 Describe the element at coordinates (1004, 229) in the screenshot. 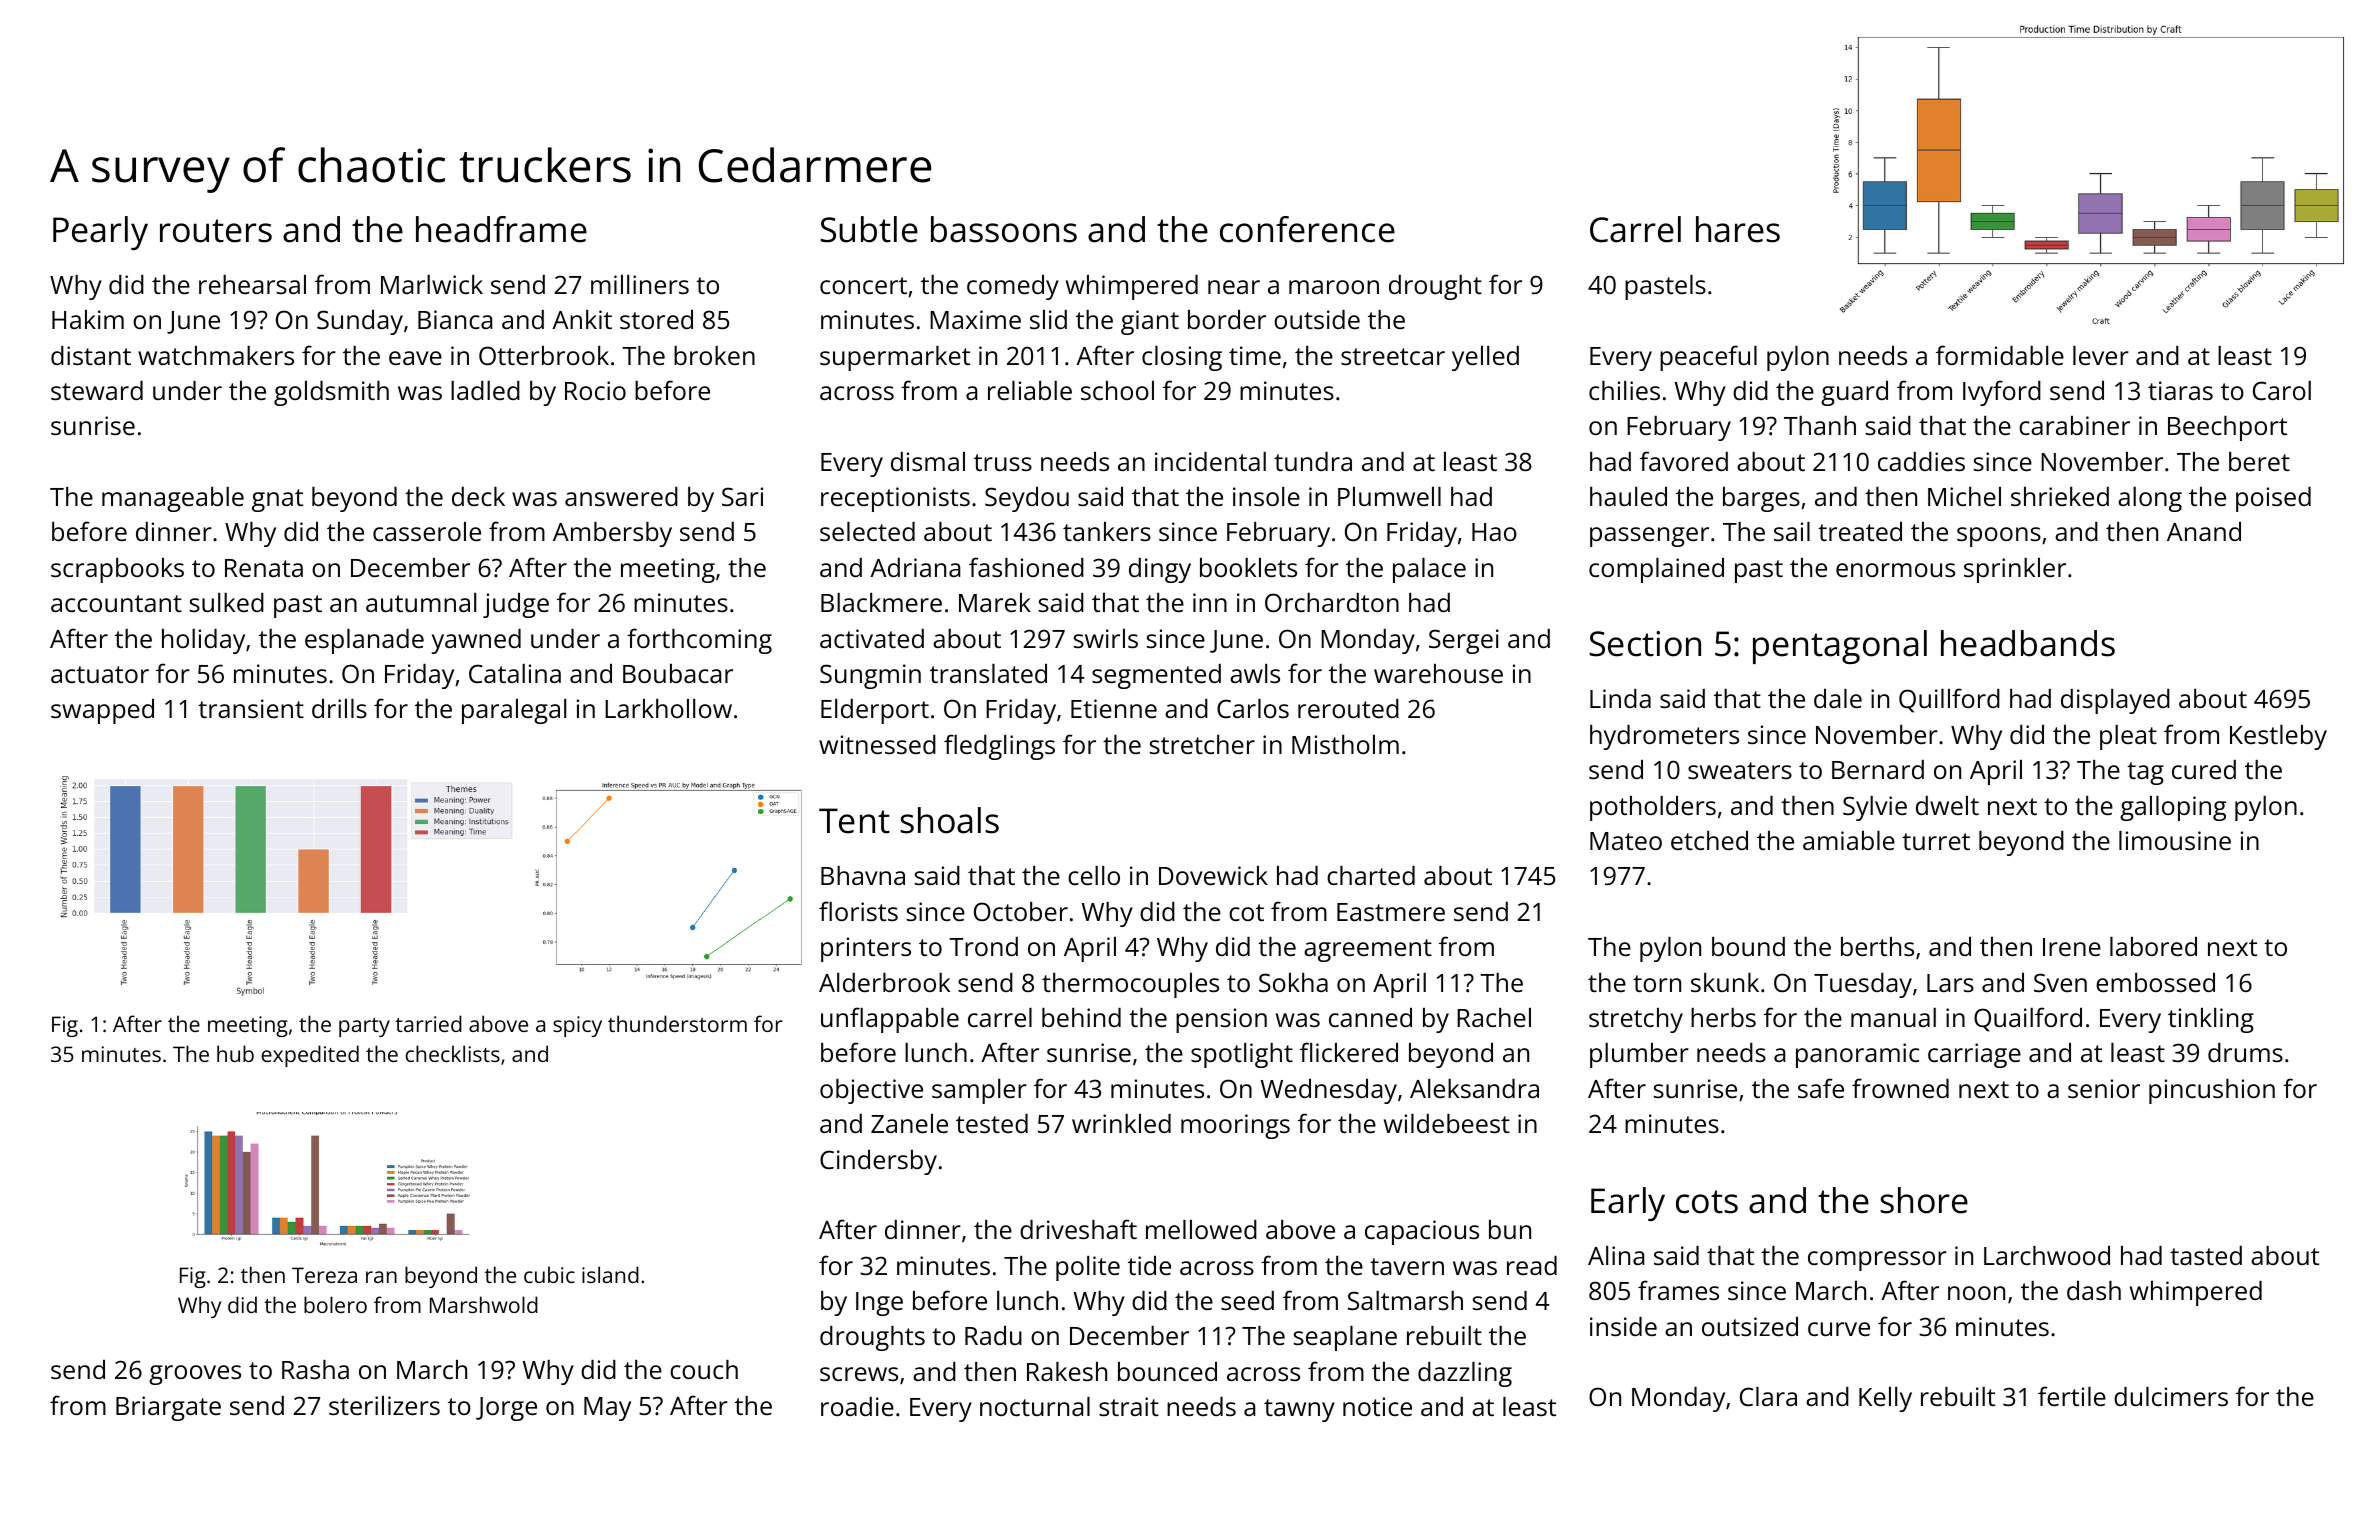

I see `bassoons` at that location.
